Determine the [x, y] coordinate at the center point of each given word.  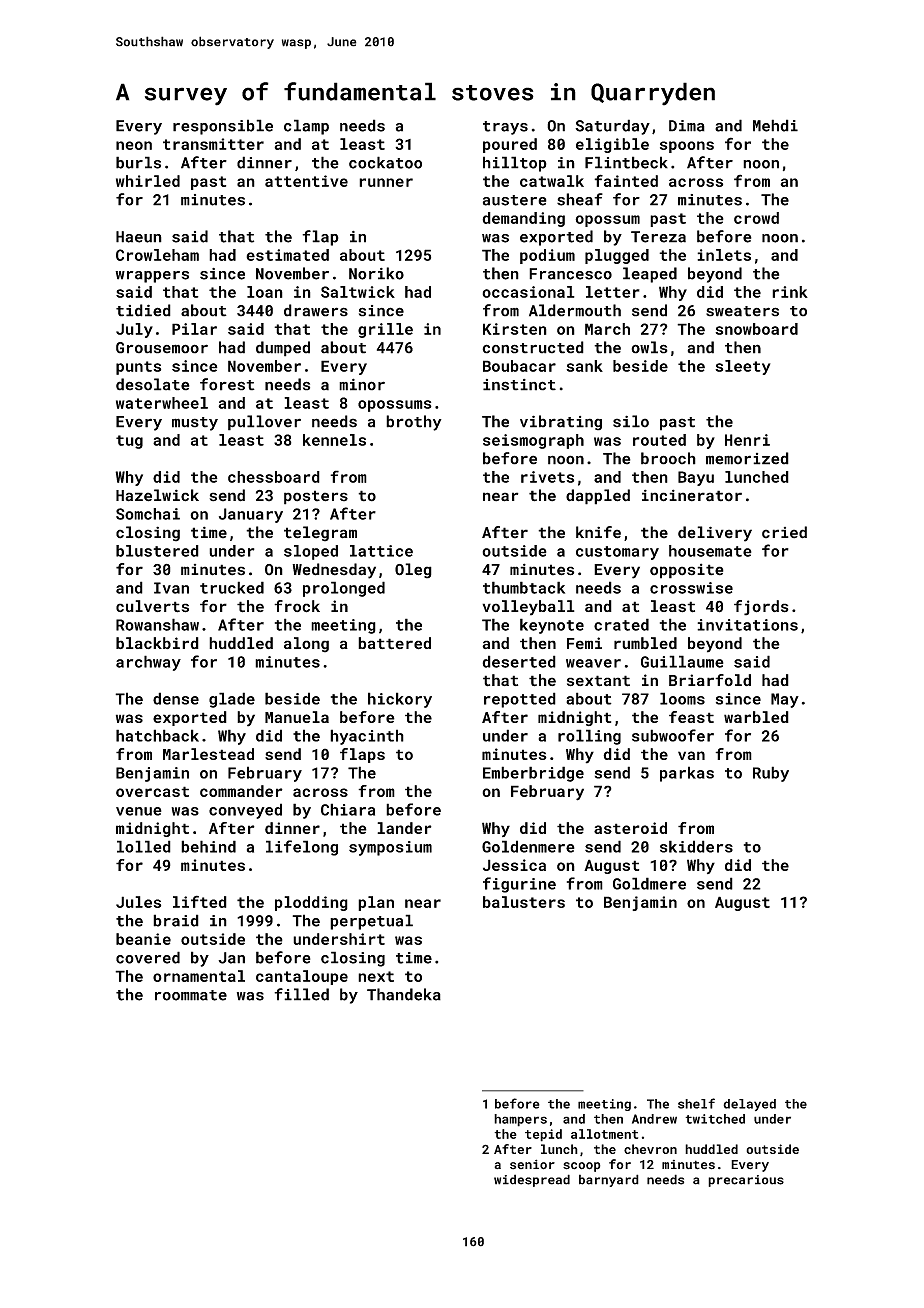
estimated [287, 255]
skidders [696, 846]
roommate [191, 995]
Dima [687, 126]
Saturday [612, 127]
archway [148, 663]
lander [404, 828]
